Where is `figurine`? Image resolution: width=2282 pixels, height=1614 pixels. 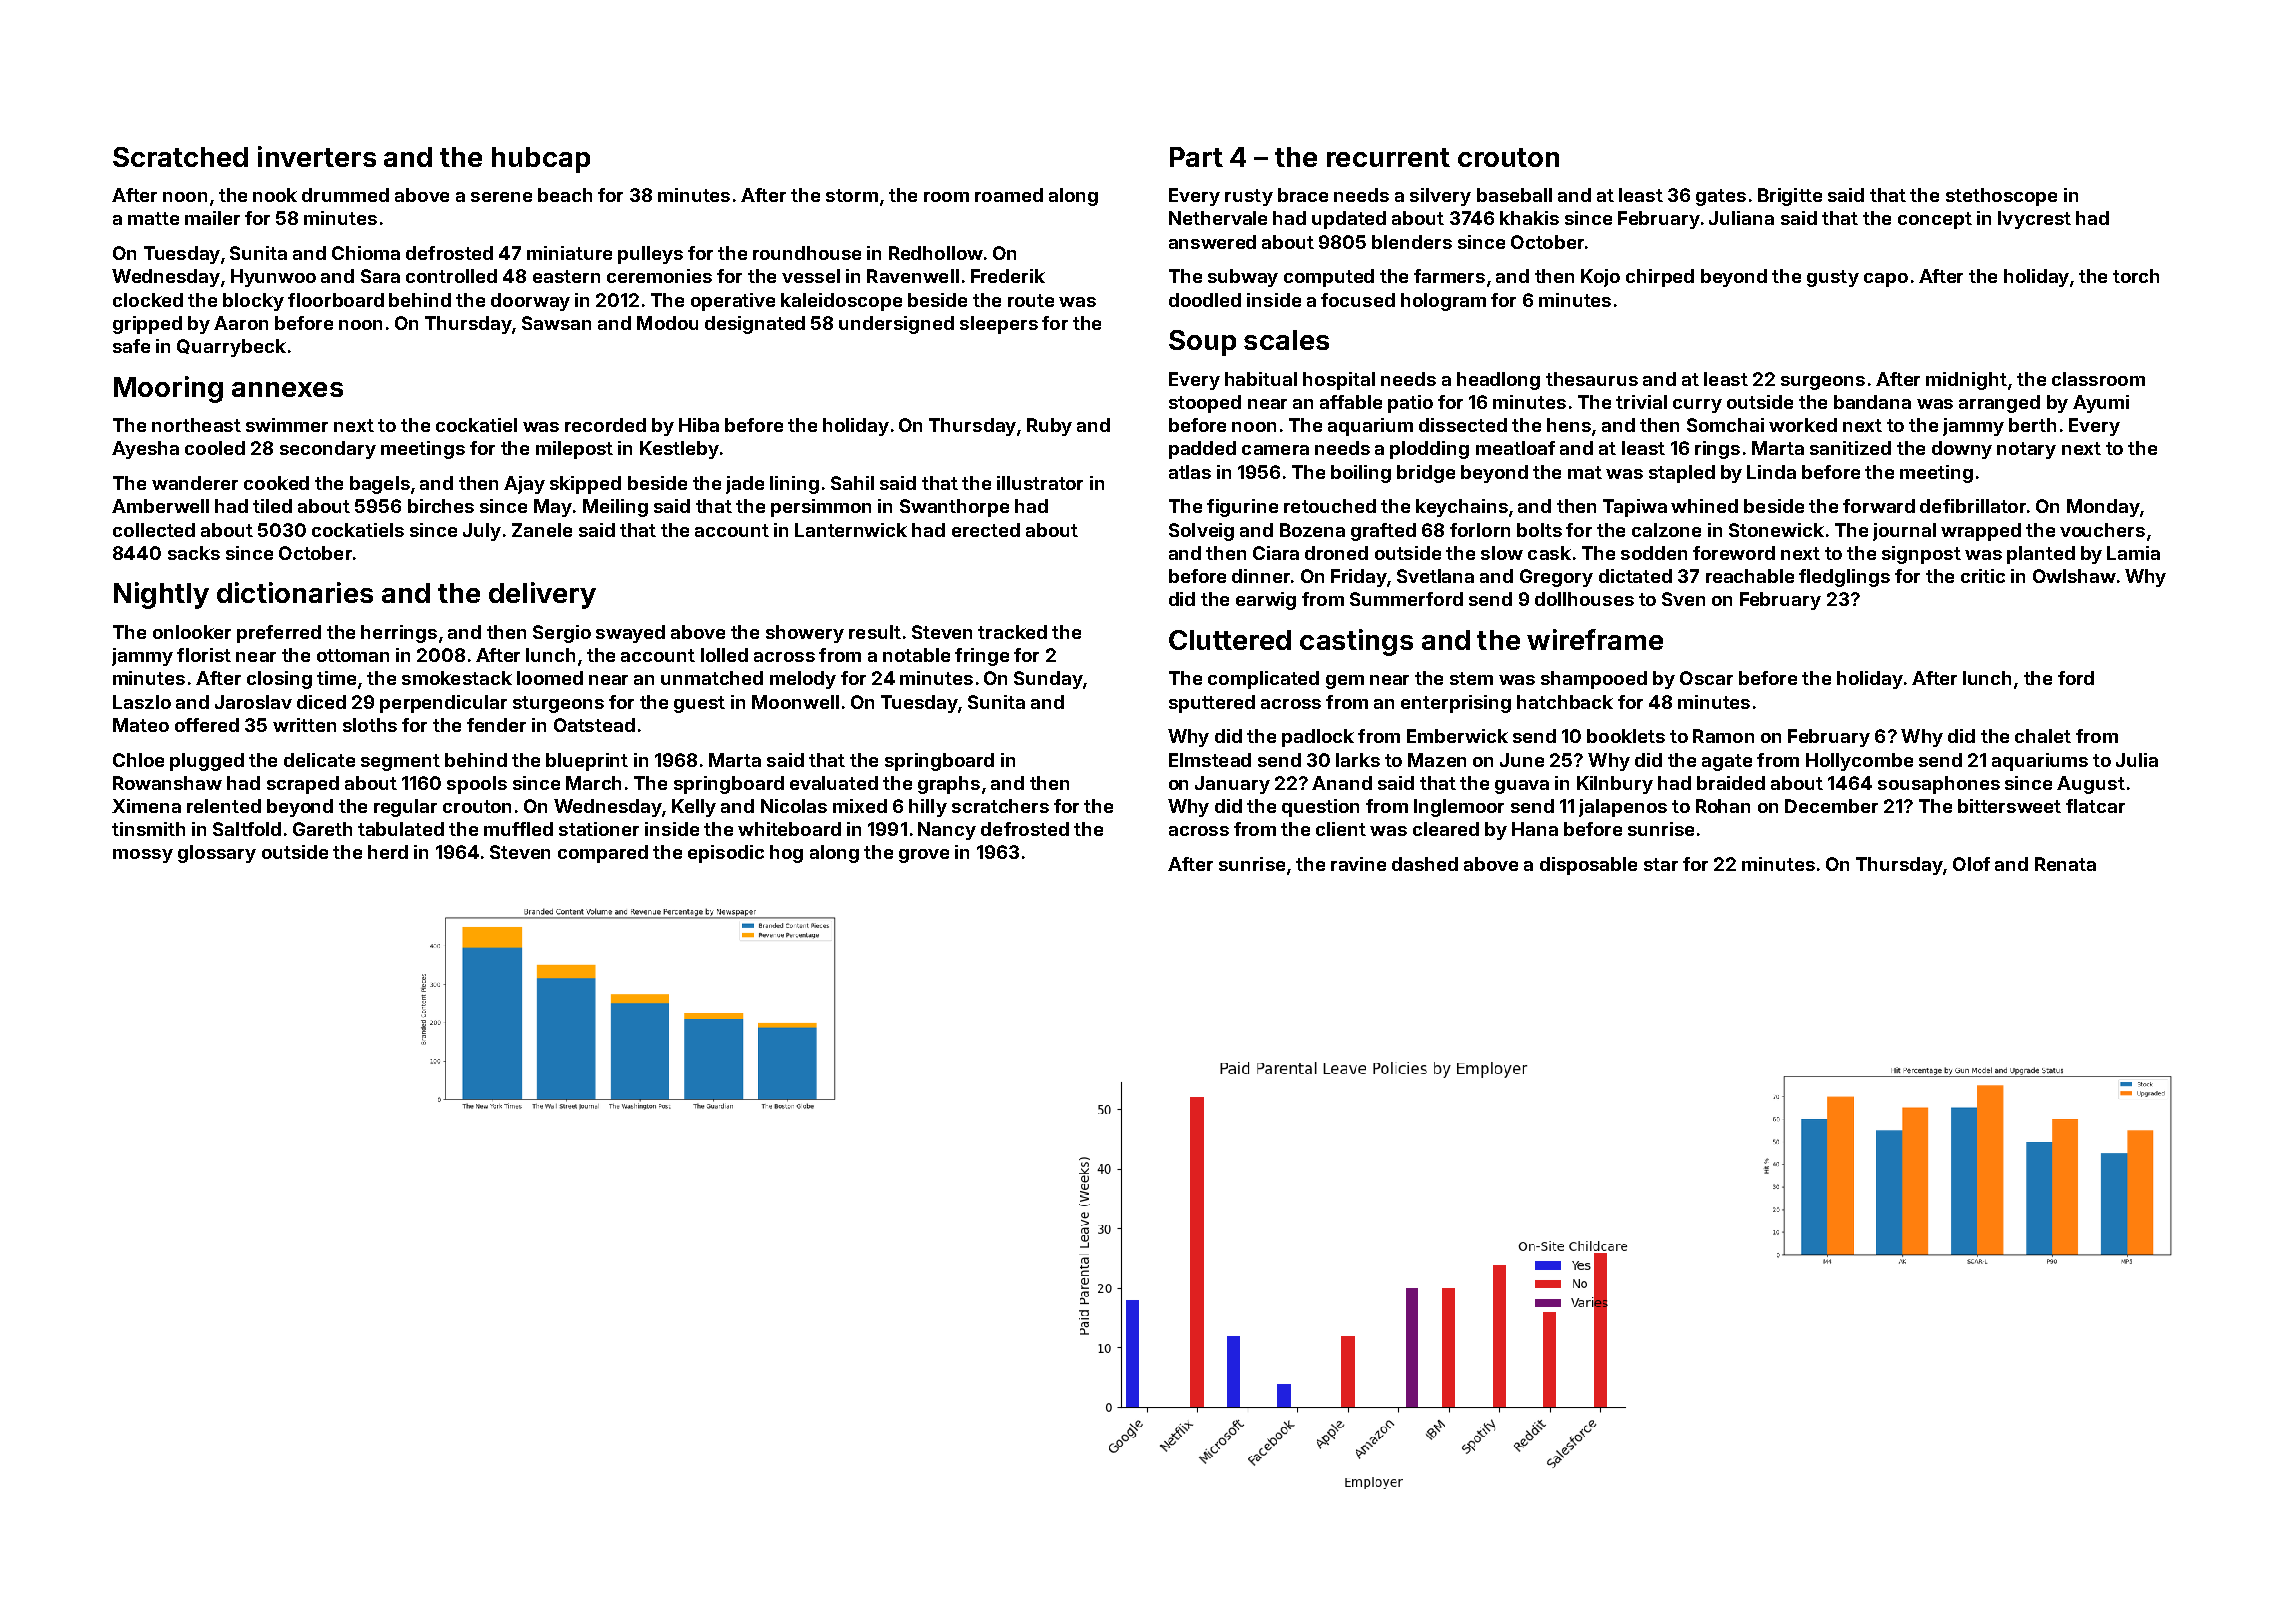
figurine is located at coordinates (1242, 508).
